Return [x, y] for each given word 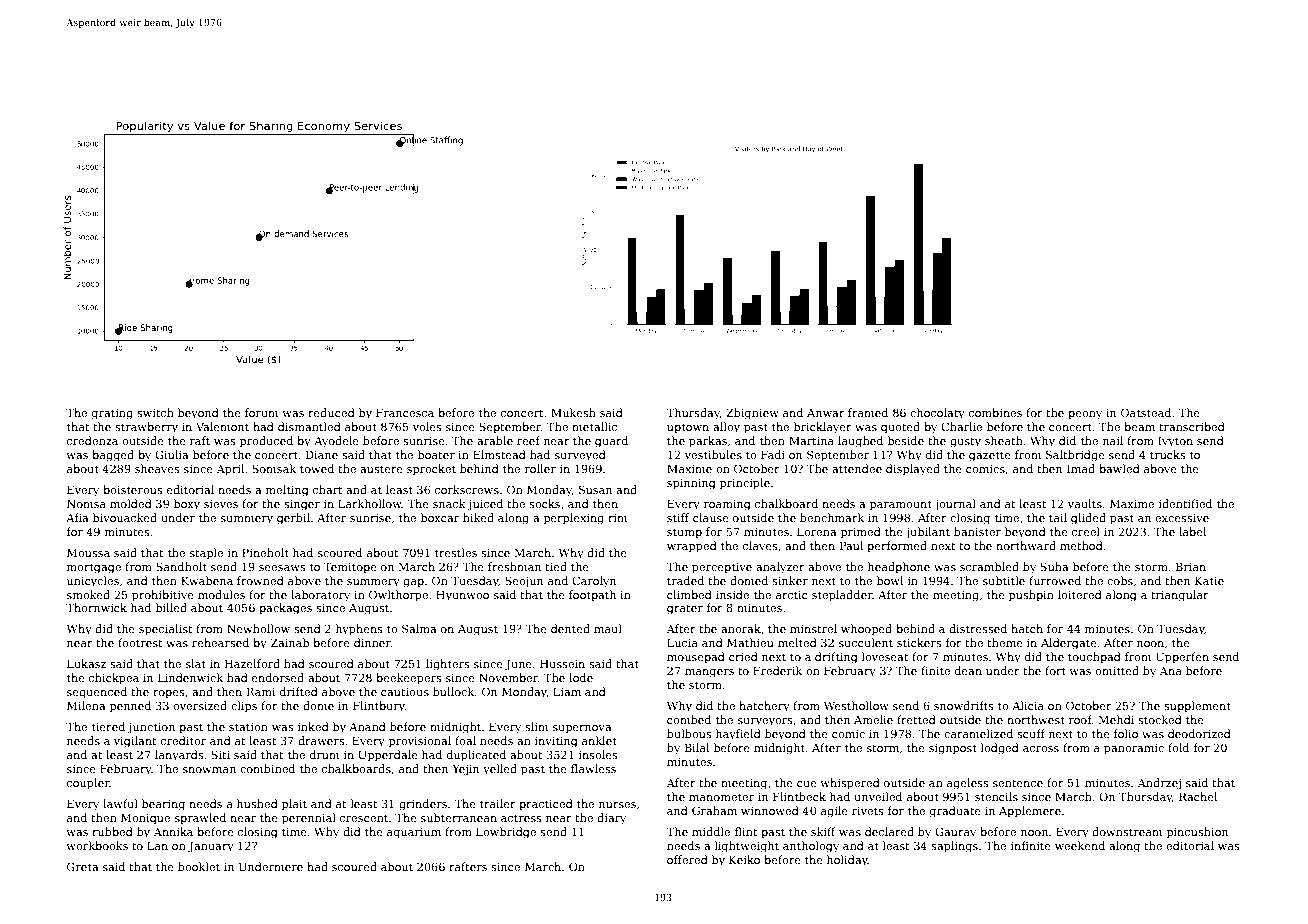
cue [807, 784]
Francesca [405, 412]
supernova [582, 729]
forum [261, 412]
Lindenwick [190, 677]
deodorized [1199, 733]
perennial [309, 819]
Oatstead [1146, 412]
